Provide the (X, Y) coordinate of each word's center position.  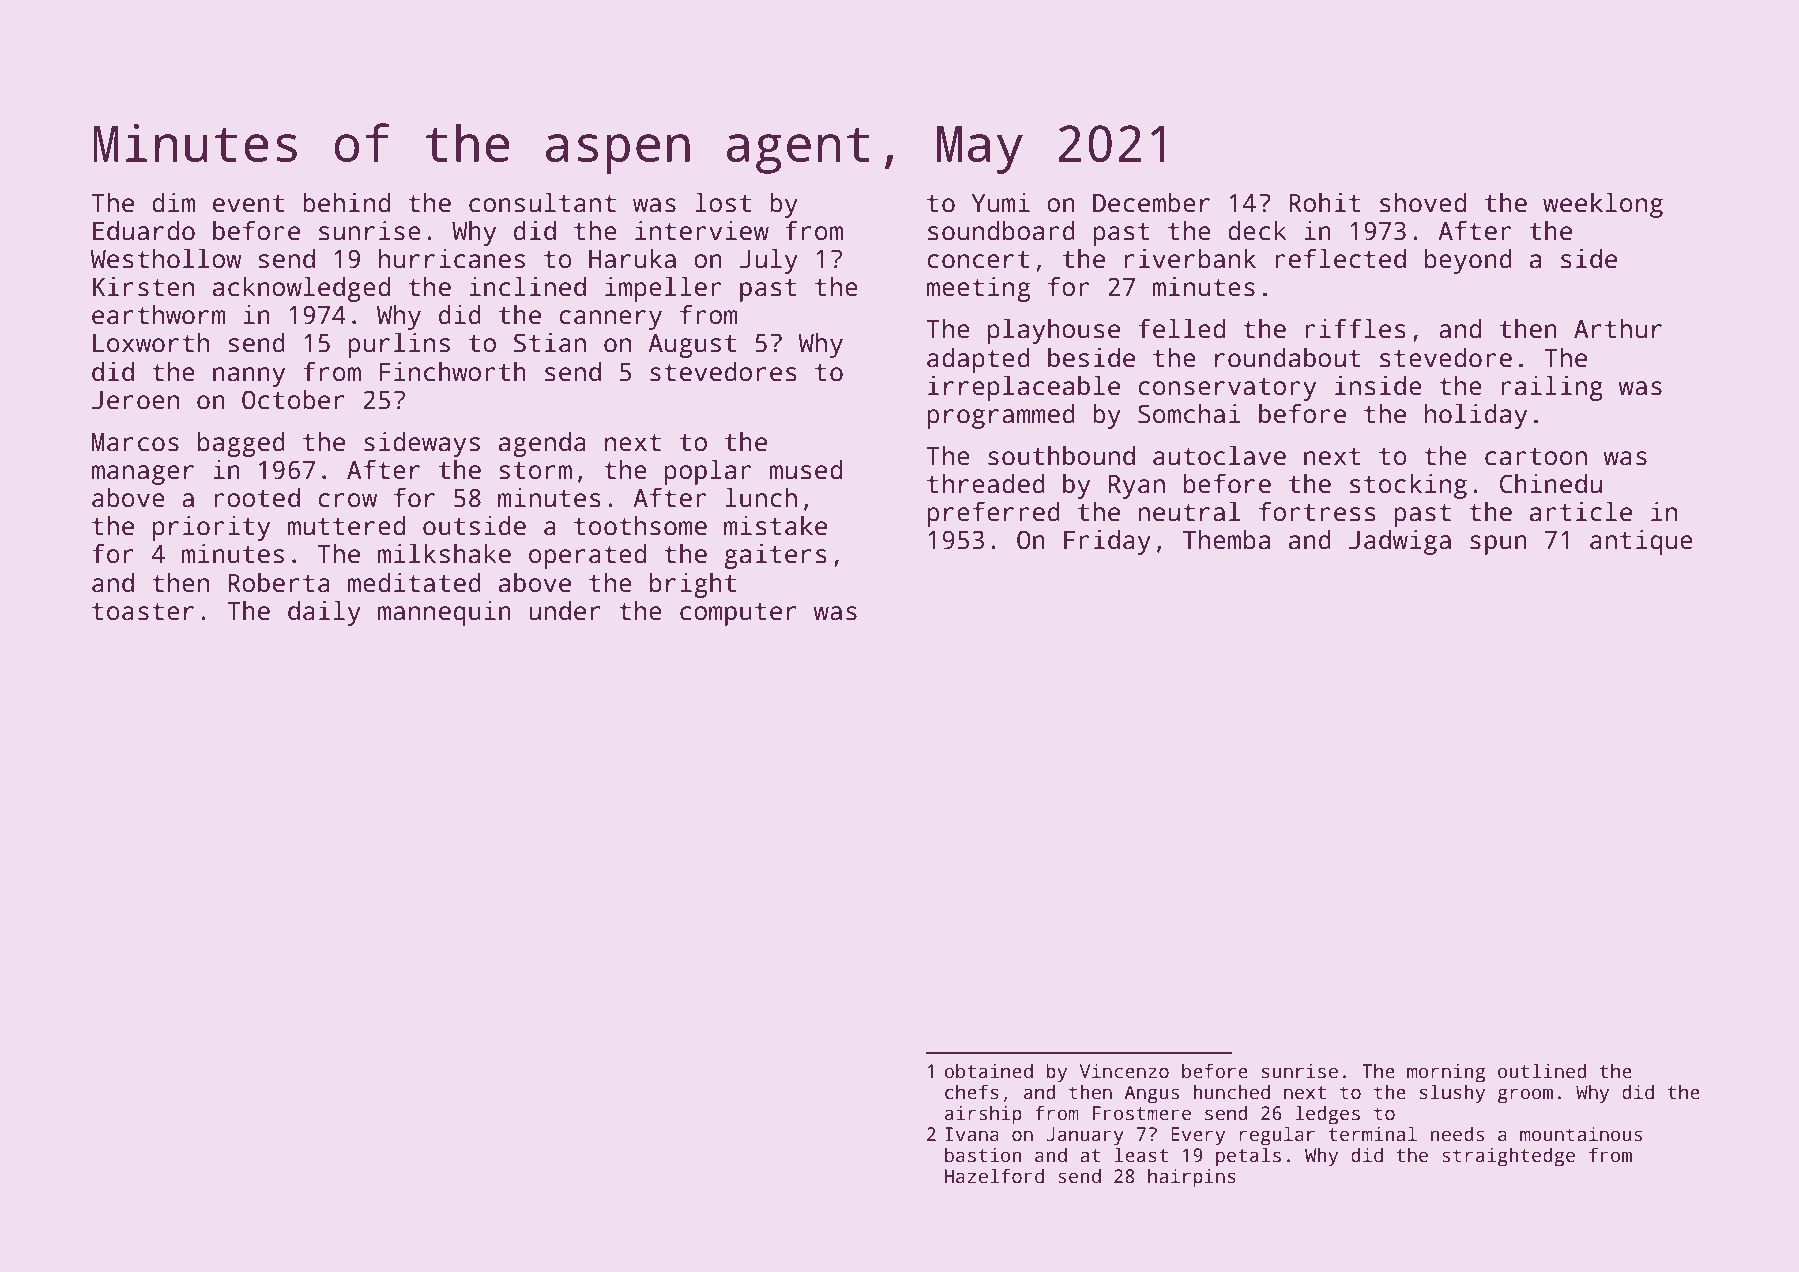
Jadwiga (1400, 542)
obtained (988, 1071)
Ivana (972, 1134)
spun (1498, 545)
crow (347, 500)
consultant (542, 202)
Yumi (1000, 203)
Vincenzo (1124, 1071)
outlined (1542, 1071)
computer (738, 614)
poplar (708, 472)
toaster (143, 612)
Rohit (1325, 202)
